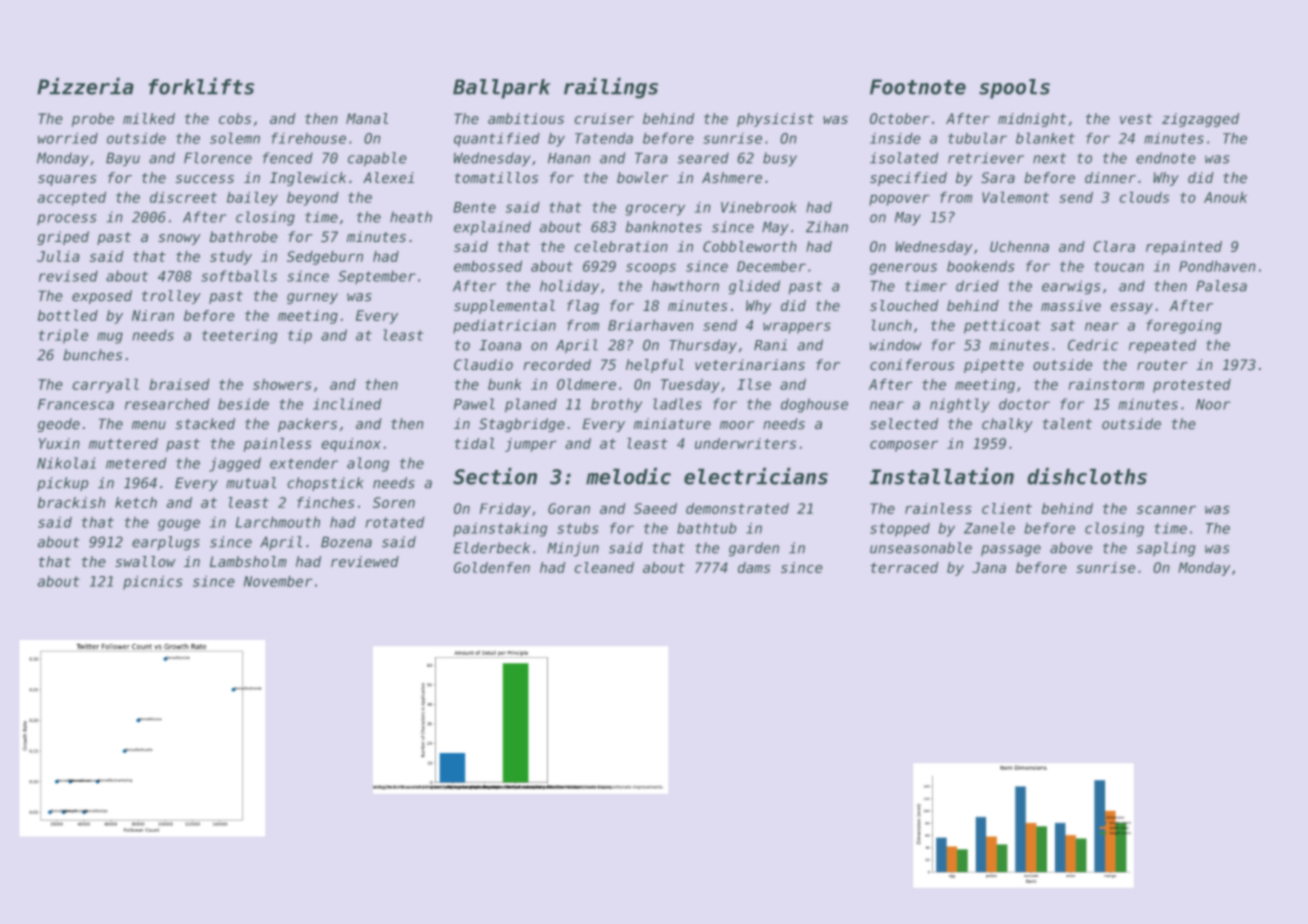 This page has width=1308, height=924. Describe the element at coordinates (611, 88) in the page. I see `railings` at that location.
